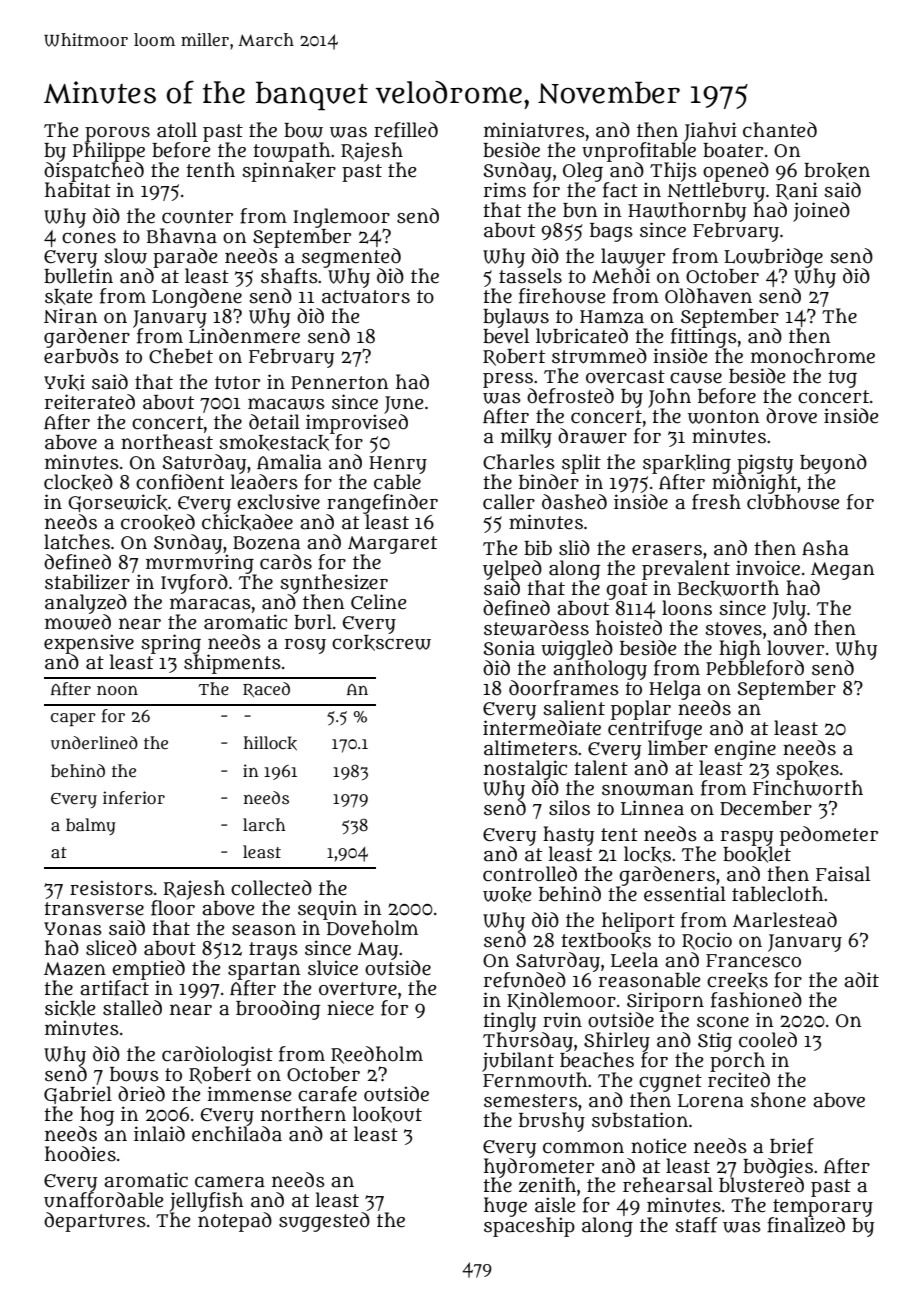 The image size is (924, 1308). What do you see at coordinates (639, 152) in the image?
I see `unprofitable` at bounding box center [639, 152].
